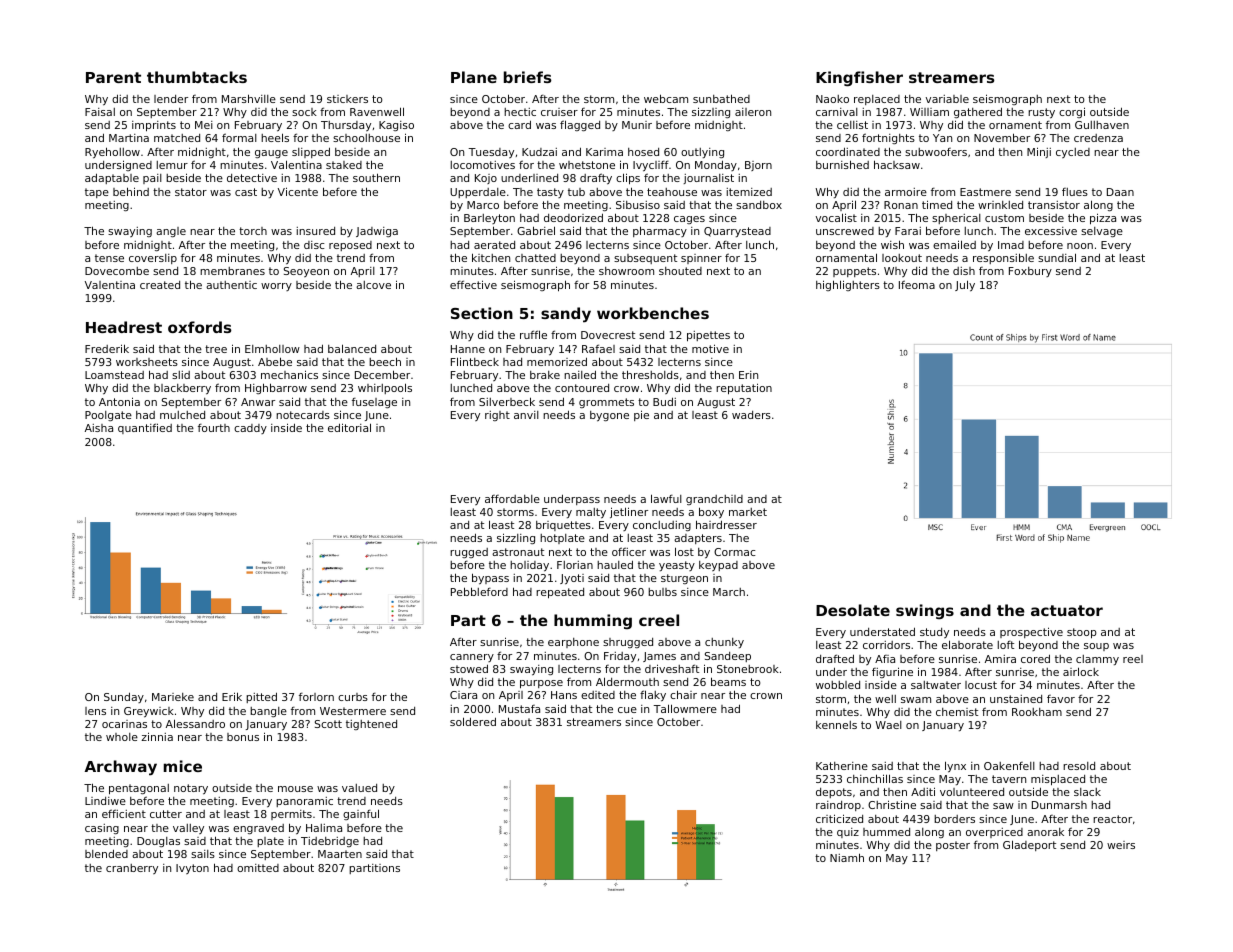 The height and width of the document is (952, 1233). Describe the element at coordinates (216, 349) in the document. I see `tree` at that location.
